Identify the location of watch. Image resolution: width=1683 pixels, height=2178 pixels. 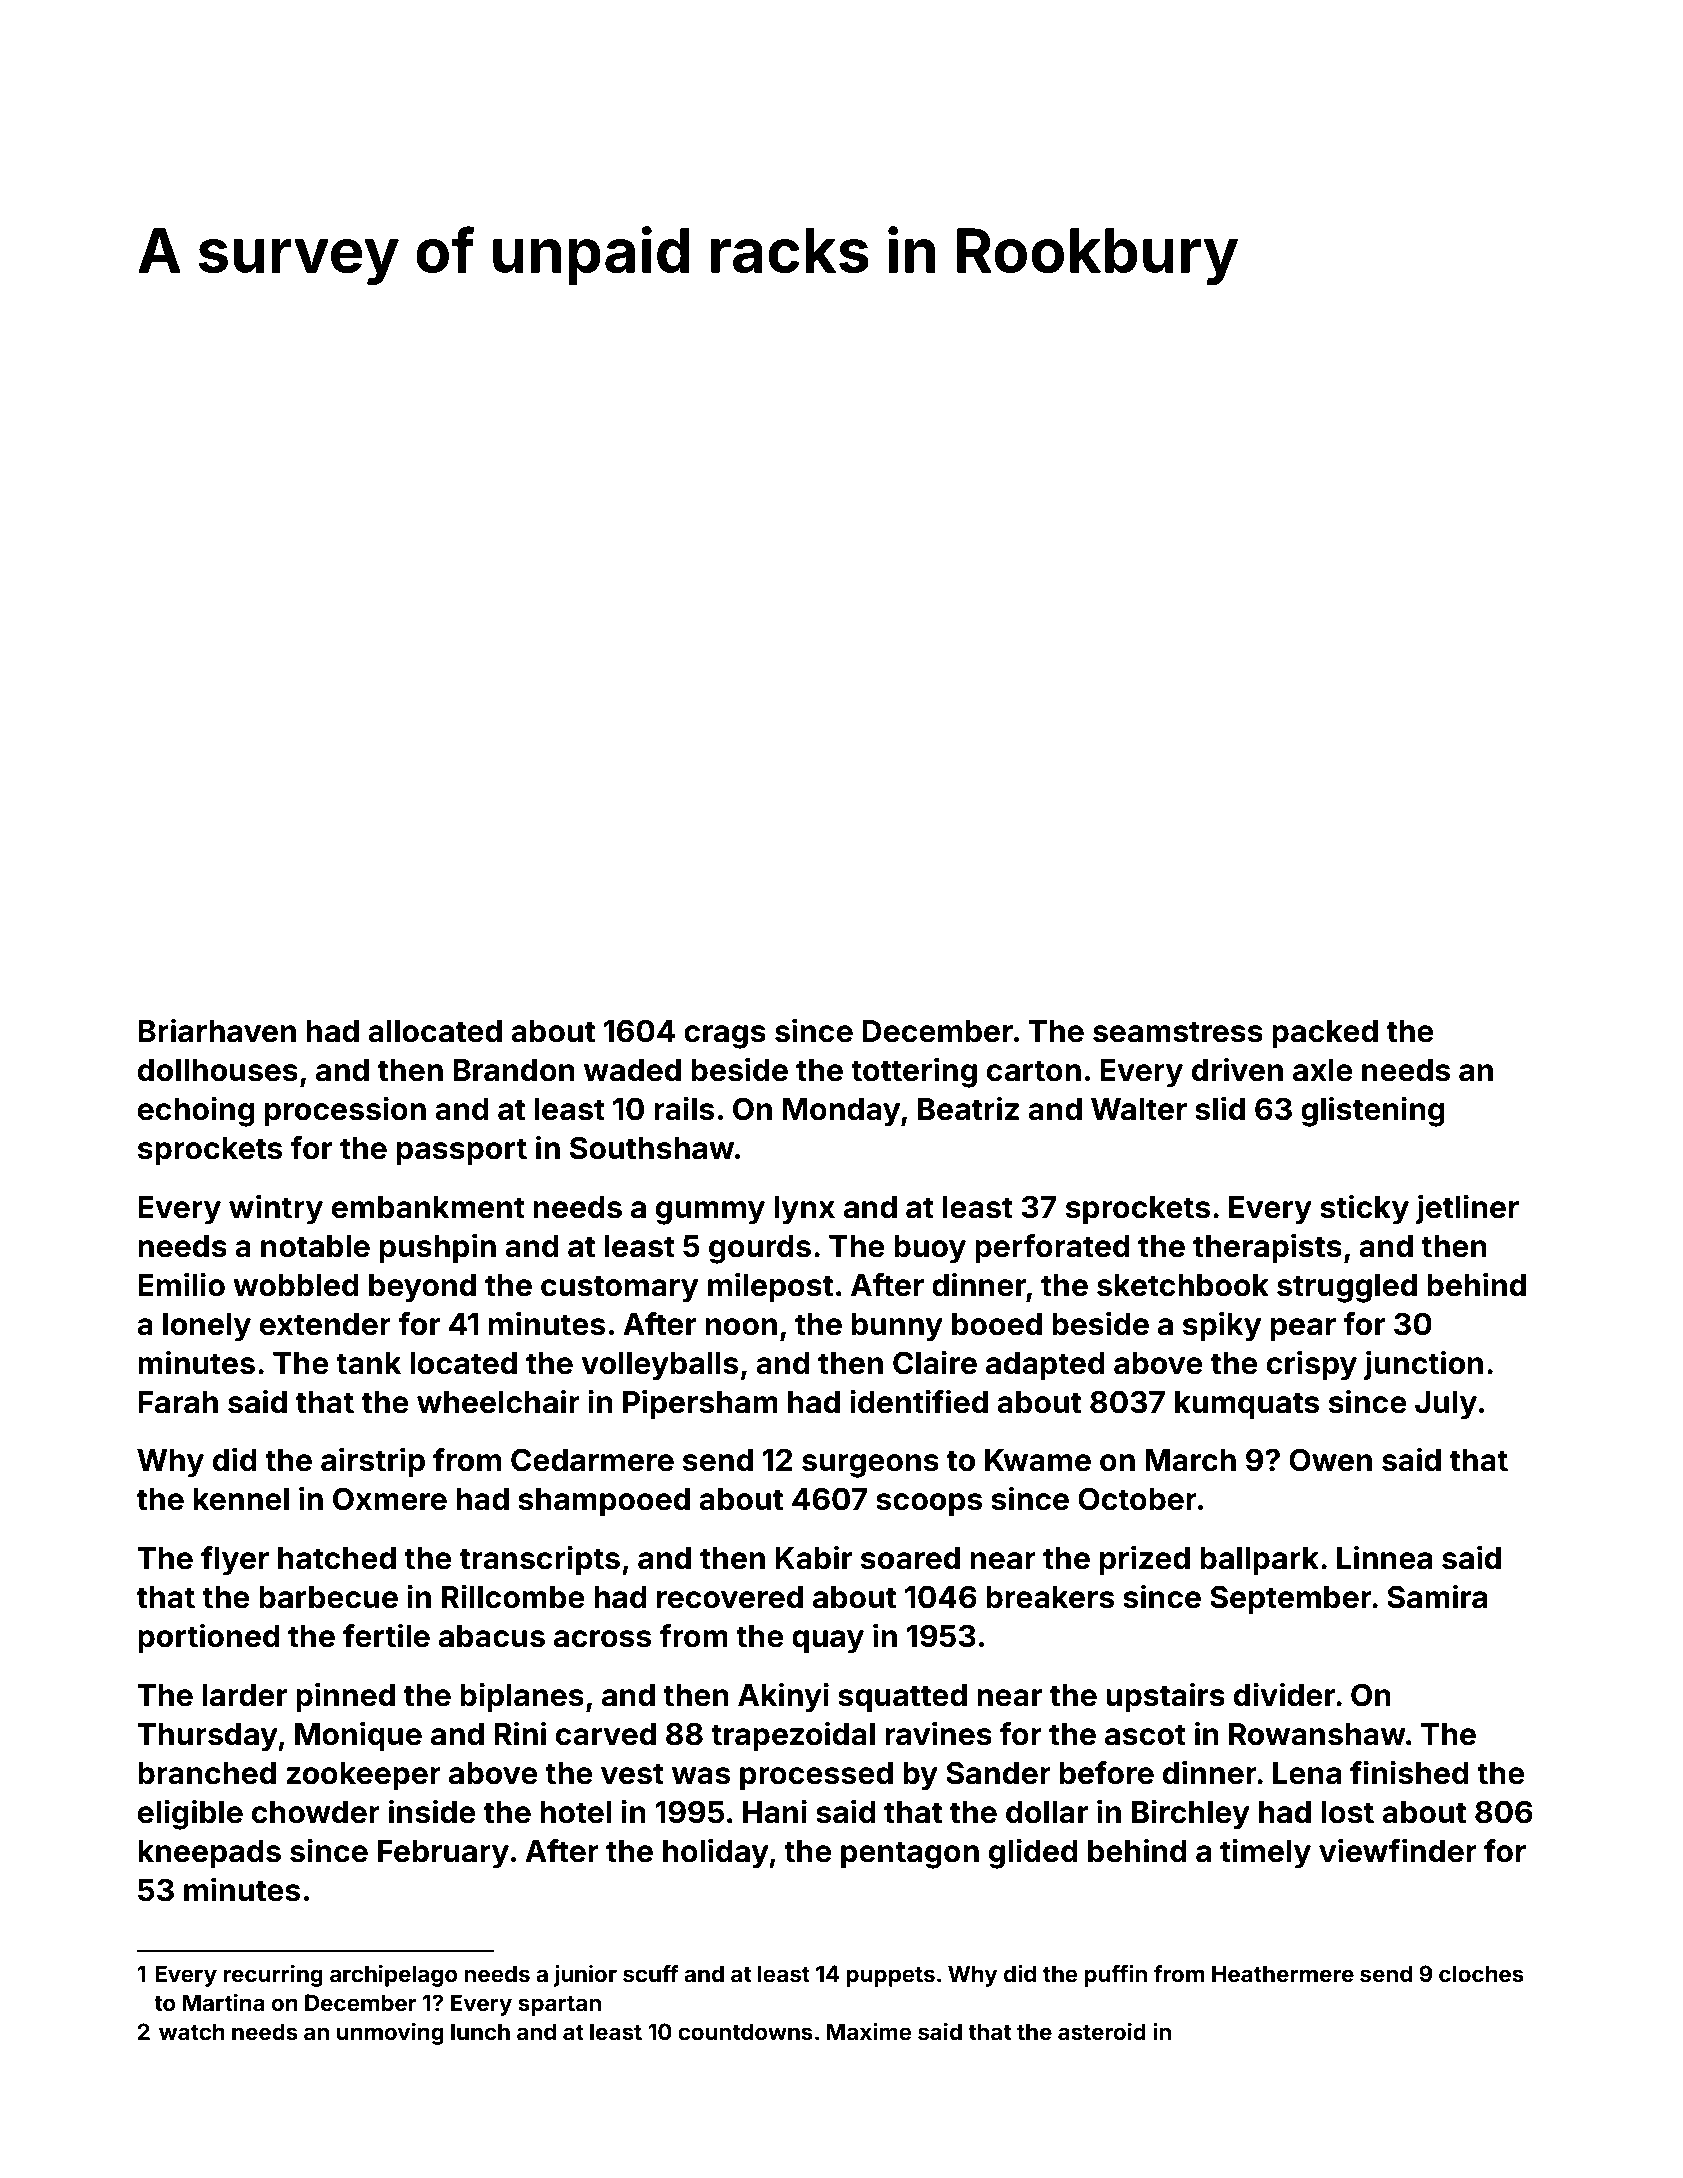
(192, 2031).
